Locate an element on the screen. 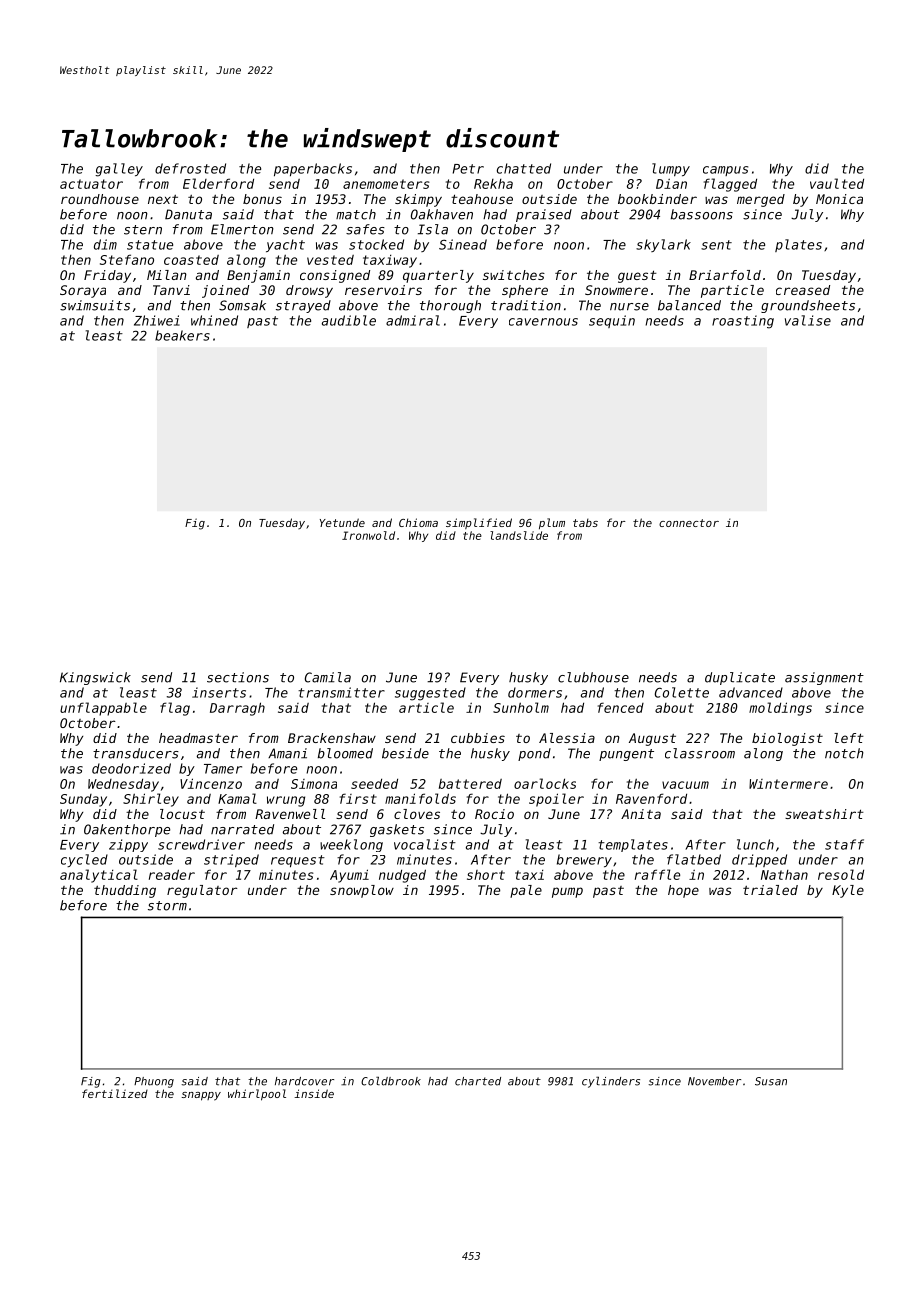 The image size is (924, 1308). anemometers is located at coordinates (386, 184).
